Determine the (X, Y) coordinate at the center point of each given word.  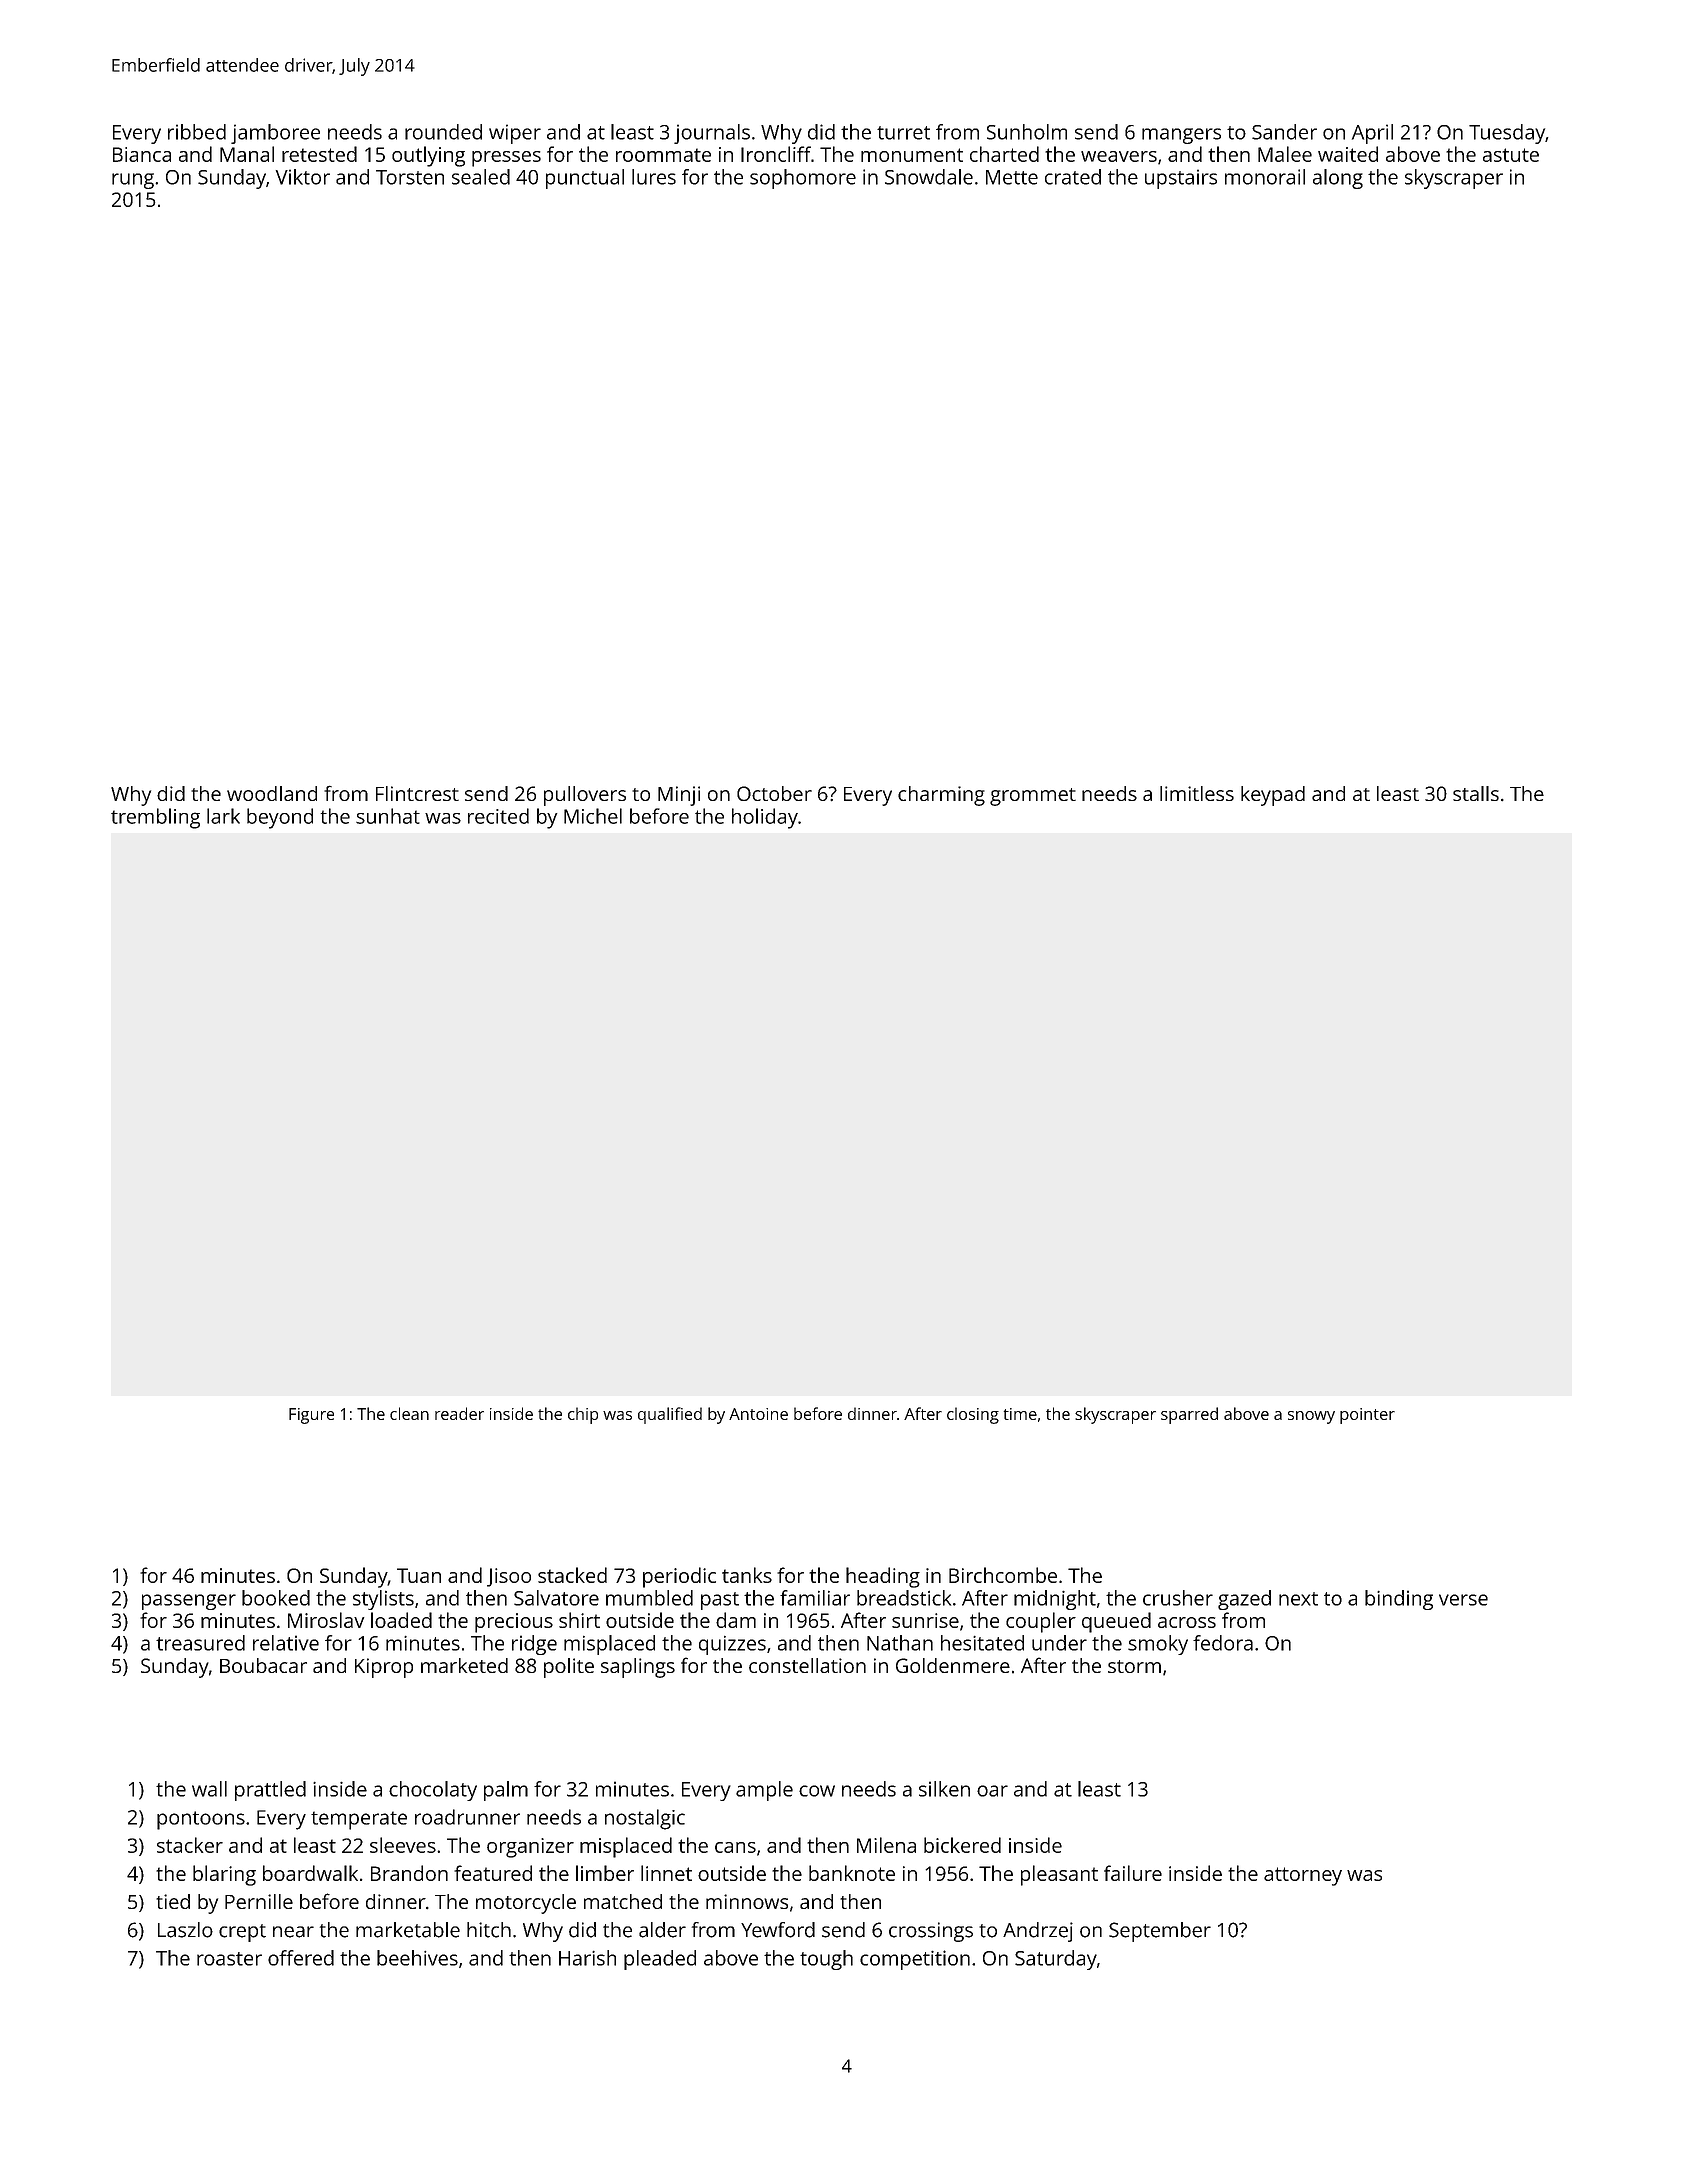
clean (409, 1413)
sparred (1189, 1415)
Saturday (1056, 1960)
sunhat (388, 816)
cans (735, 1847)
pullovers (585, 796)
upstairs (1181, 179)
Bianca (142, 154)
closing (973, 1415)
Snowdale (929, 177)
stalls (1476, 793)
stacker (190, 1845)
